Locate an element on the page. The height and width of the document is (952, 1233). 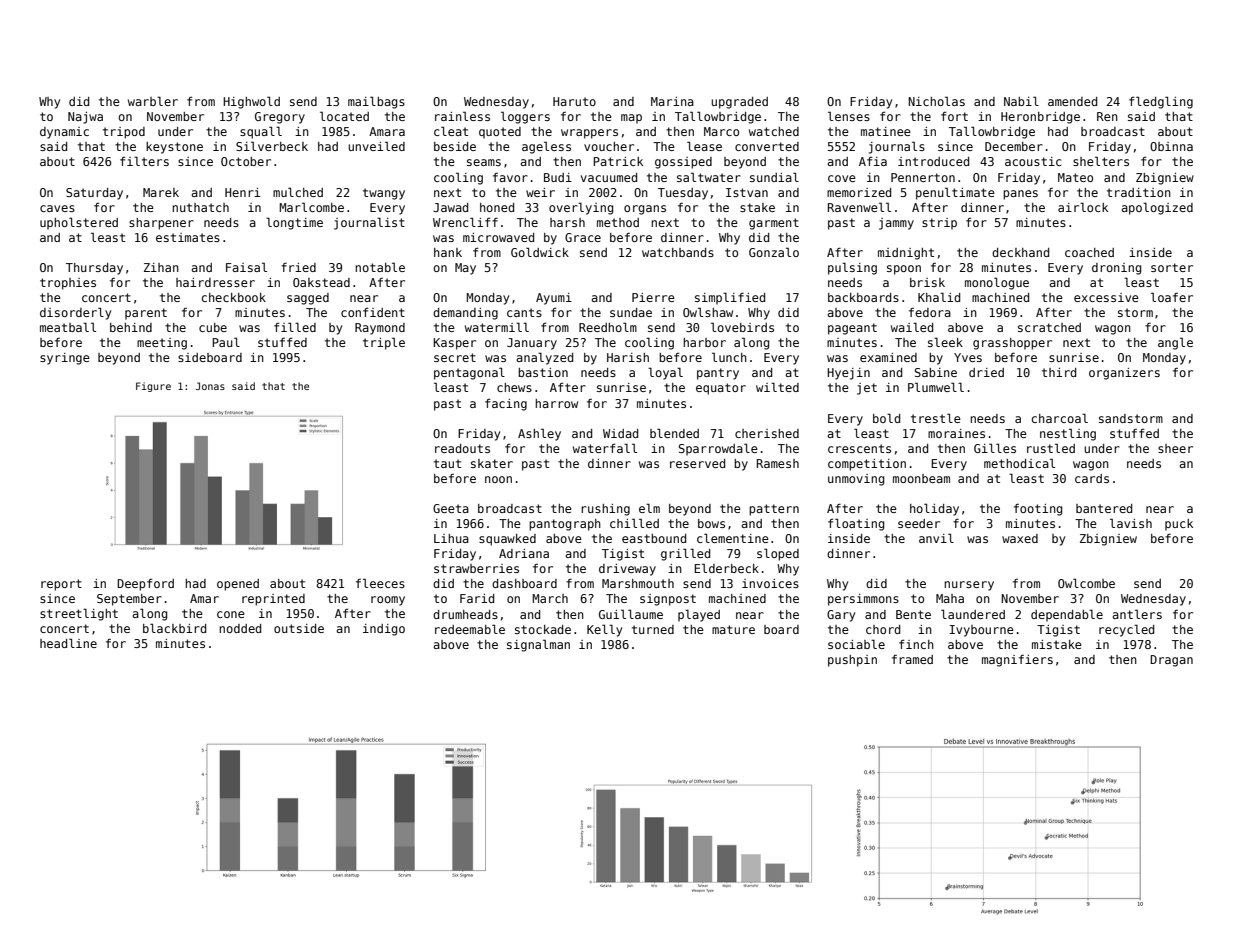
sorter is located at coordinates (1172, 267).
